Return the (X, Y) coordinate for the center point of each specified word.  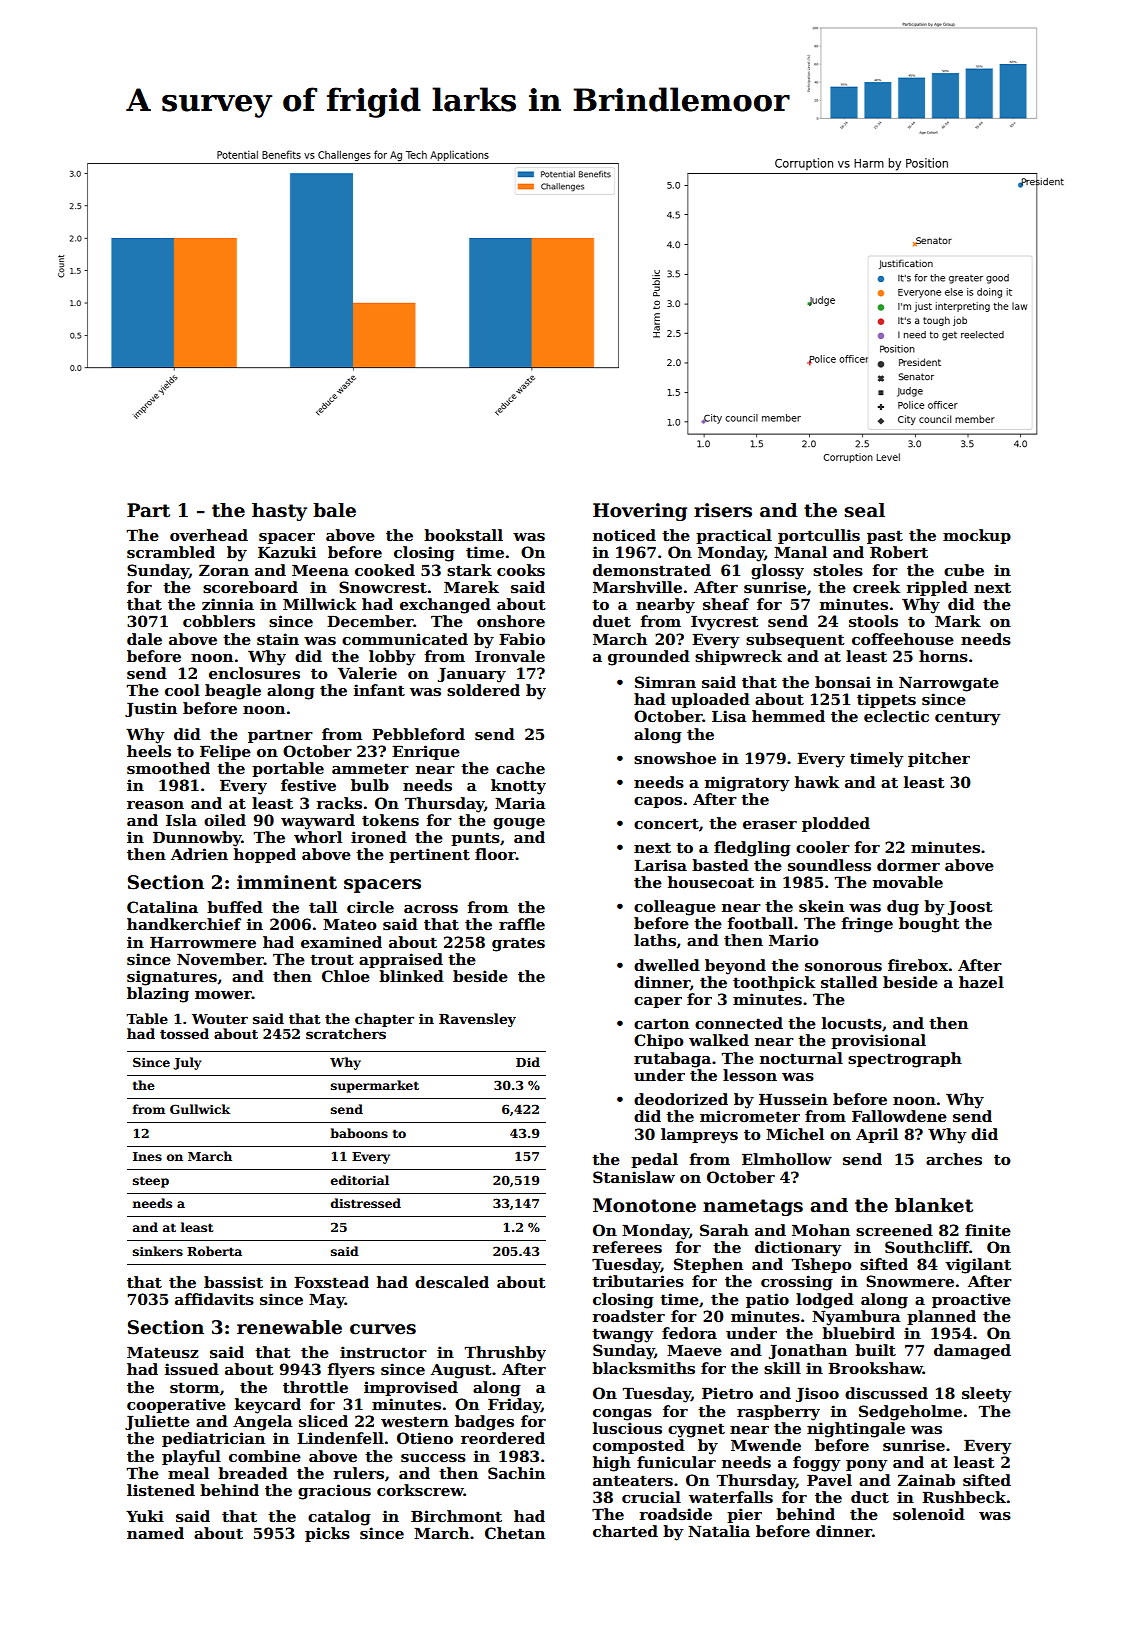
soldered (483, 690)
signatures (172, 978)
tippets (886, 700)
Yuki (145, 1516)
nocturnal (801, 1058)
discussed (886, 1393)
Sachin (516, 1473)
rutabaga (672, 1060)
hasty (279, 512)
